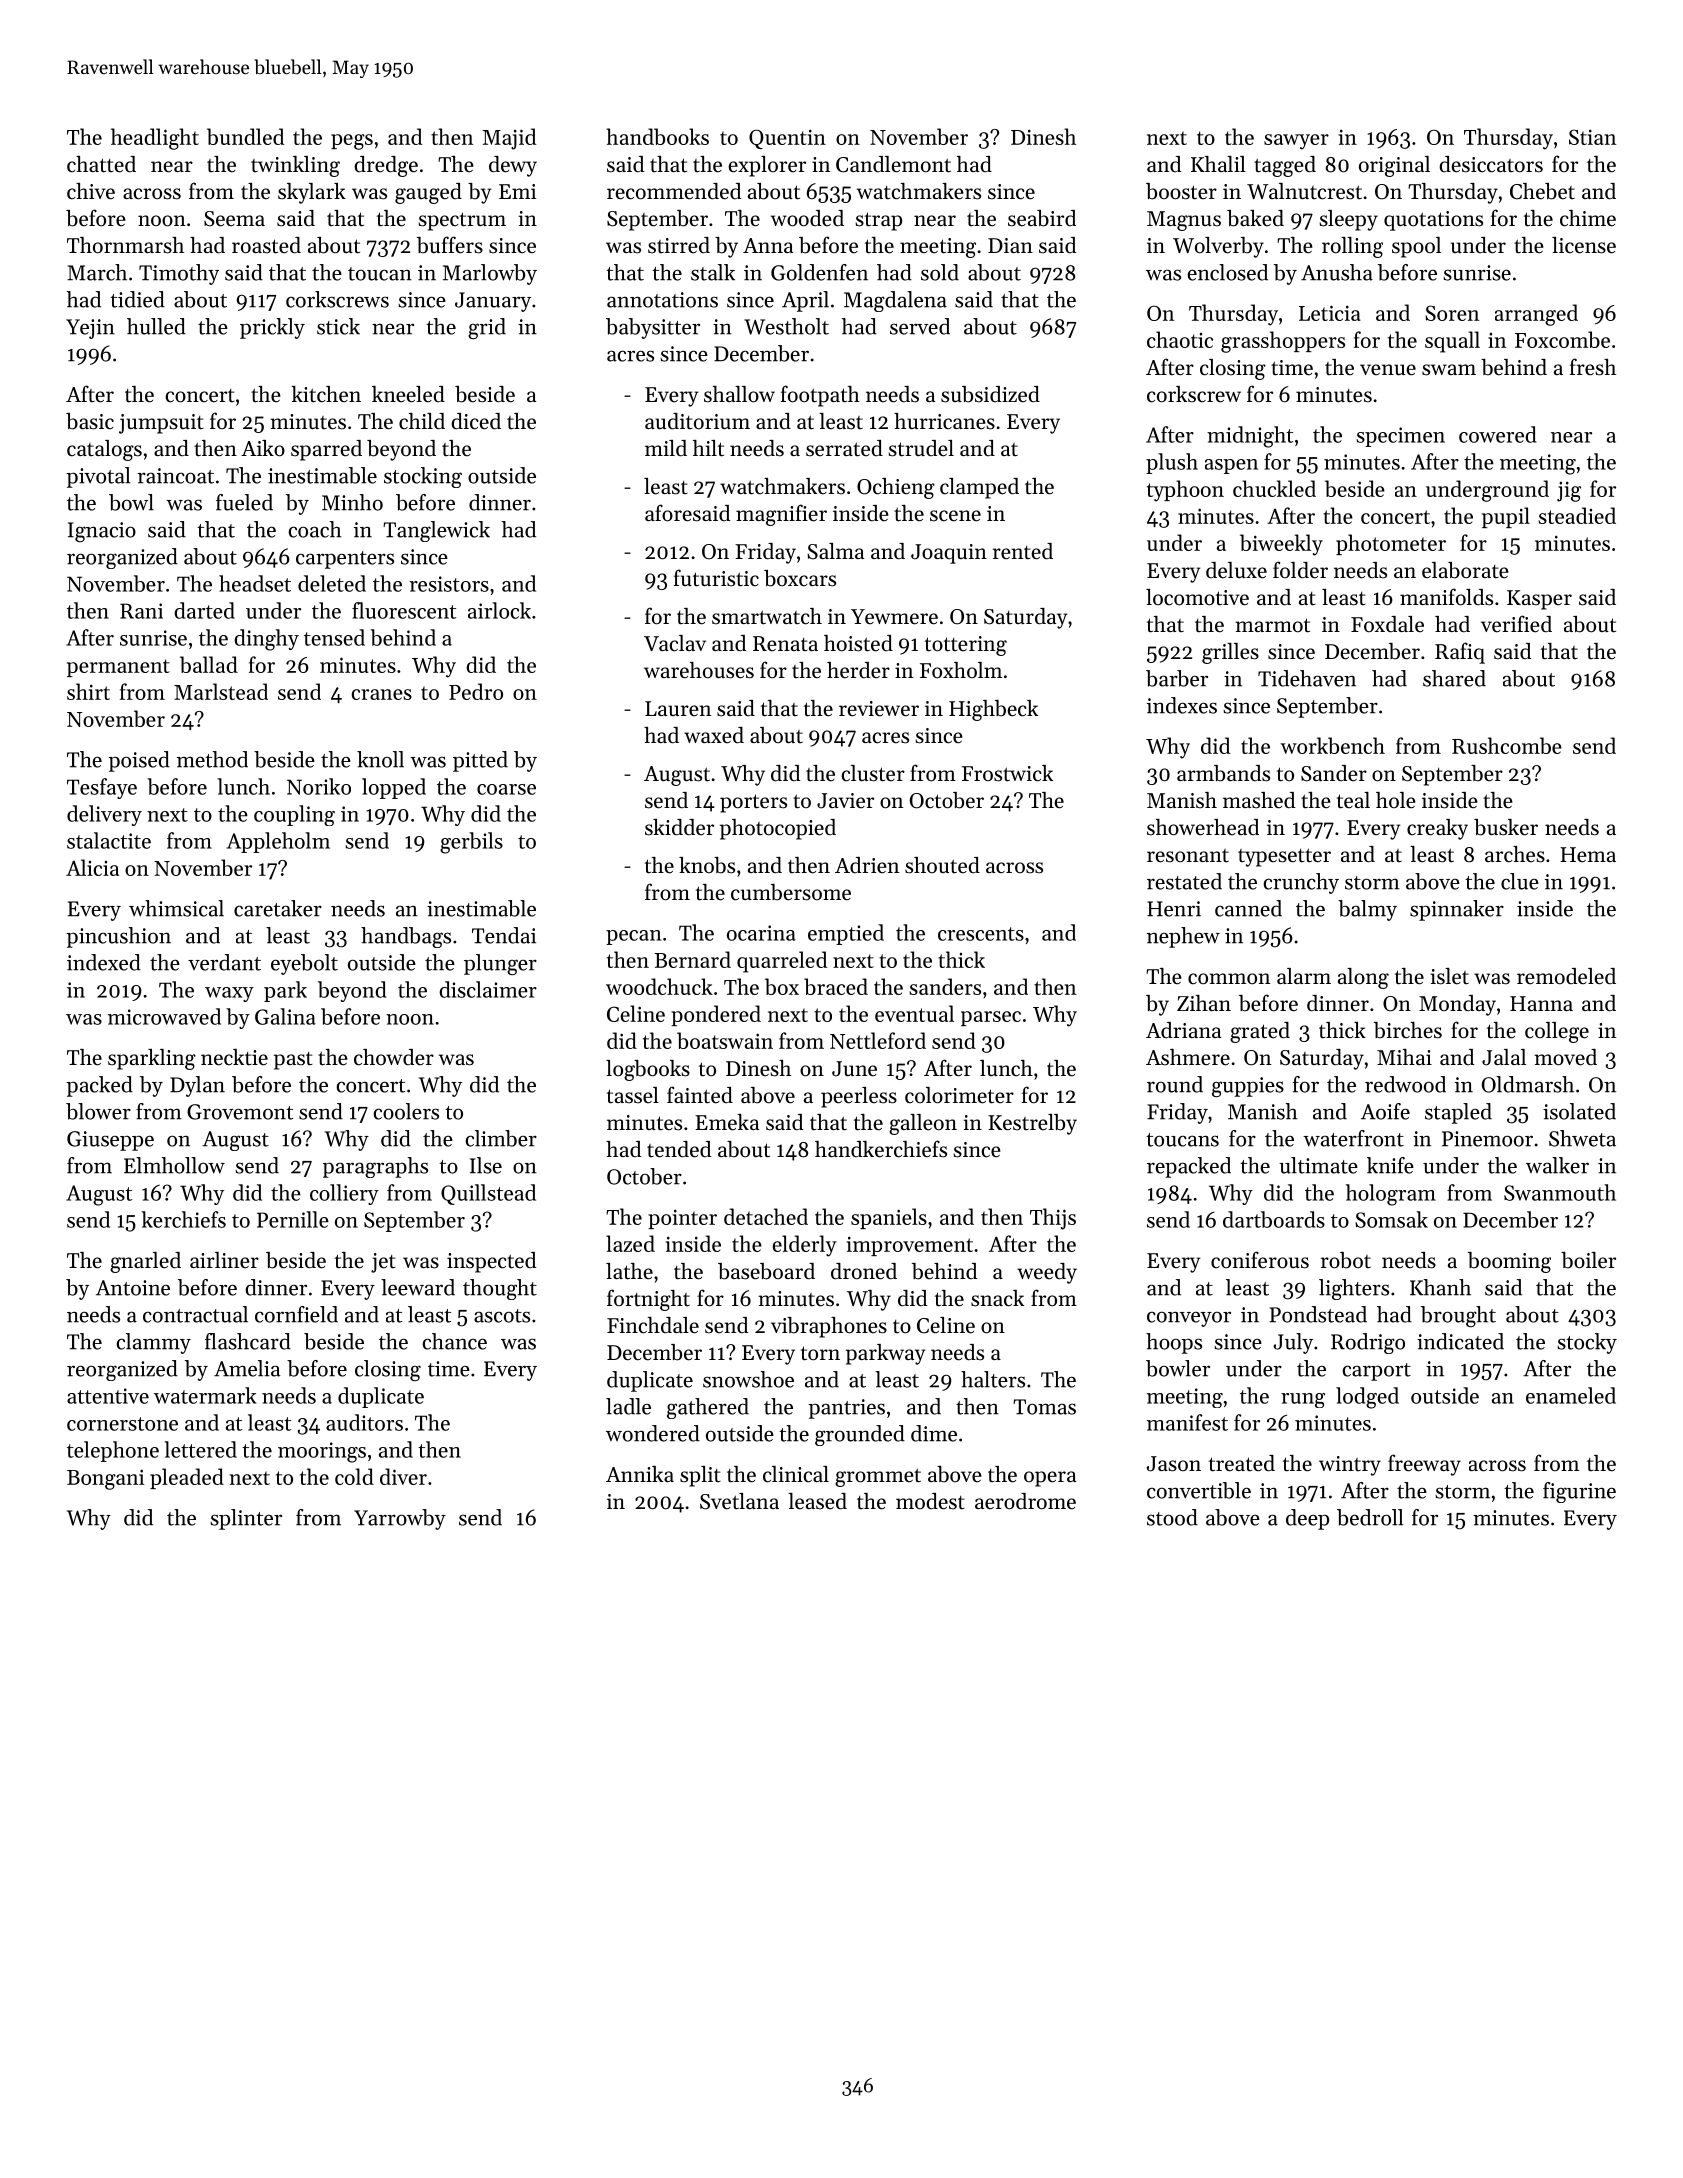  What do you see at coordinates (1296, 142) in the screenshot?
I see `sawyer` at bounding box center [1296, 142].
